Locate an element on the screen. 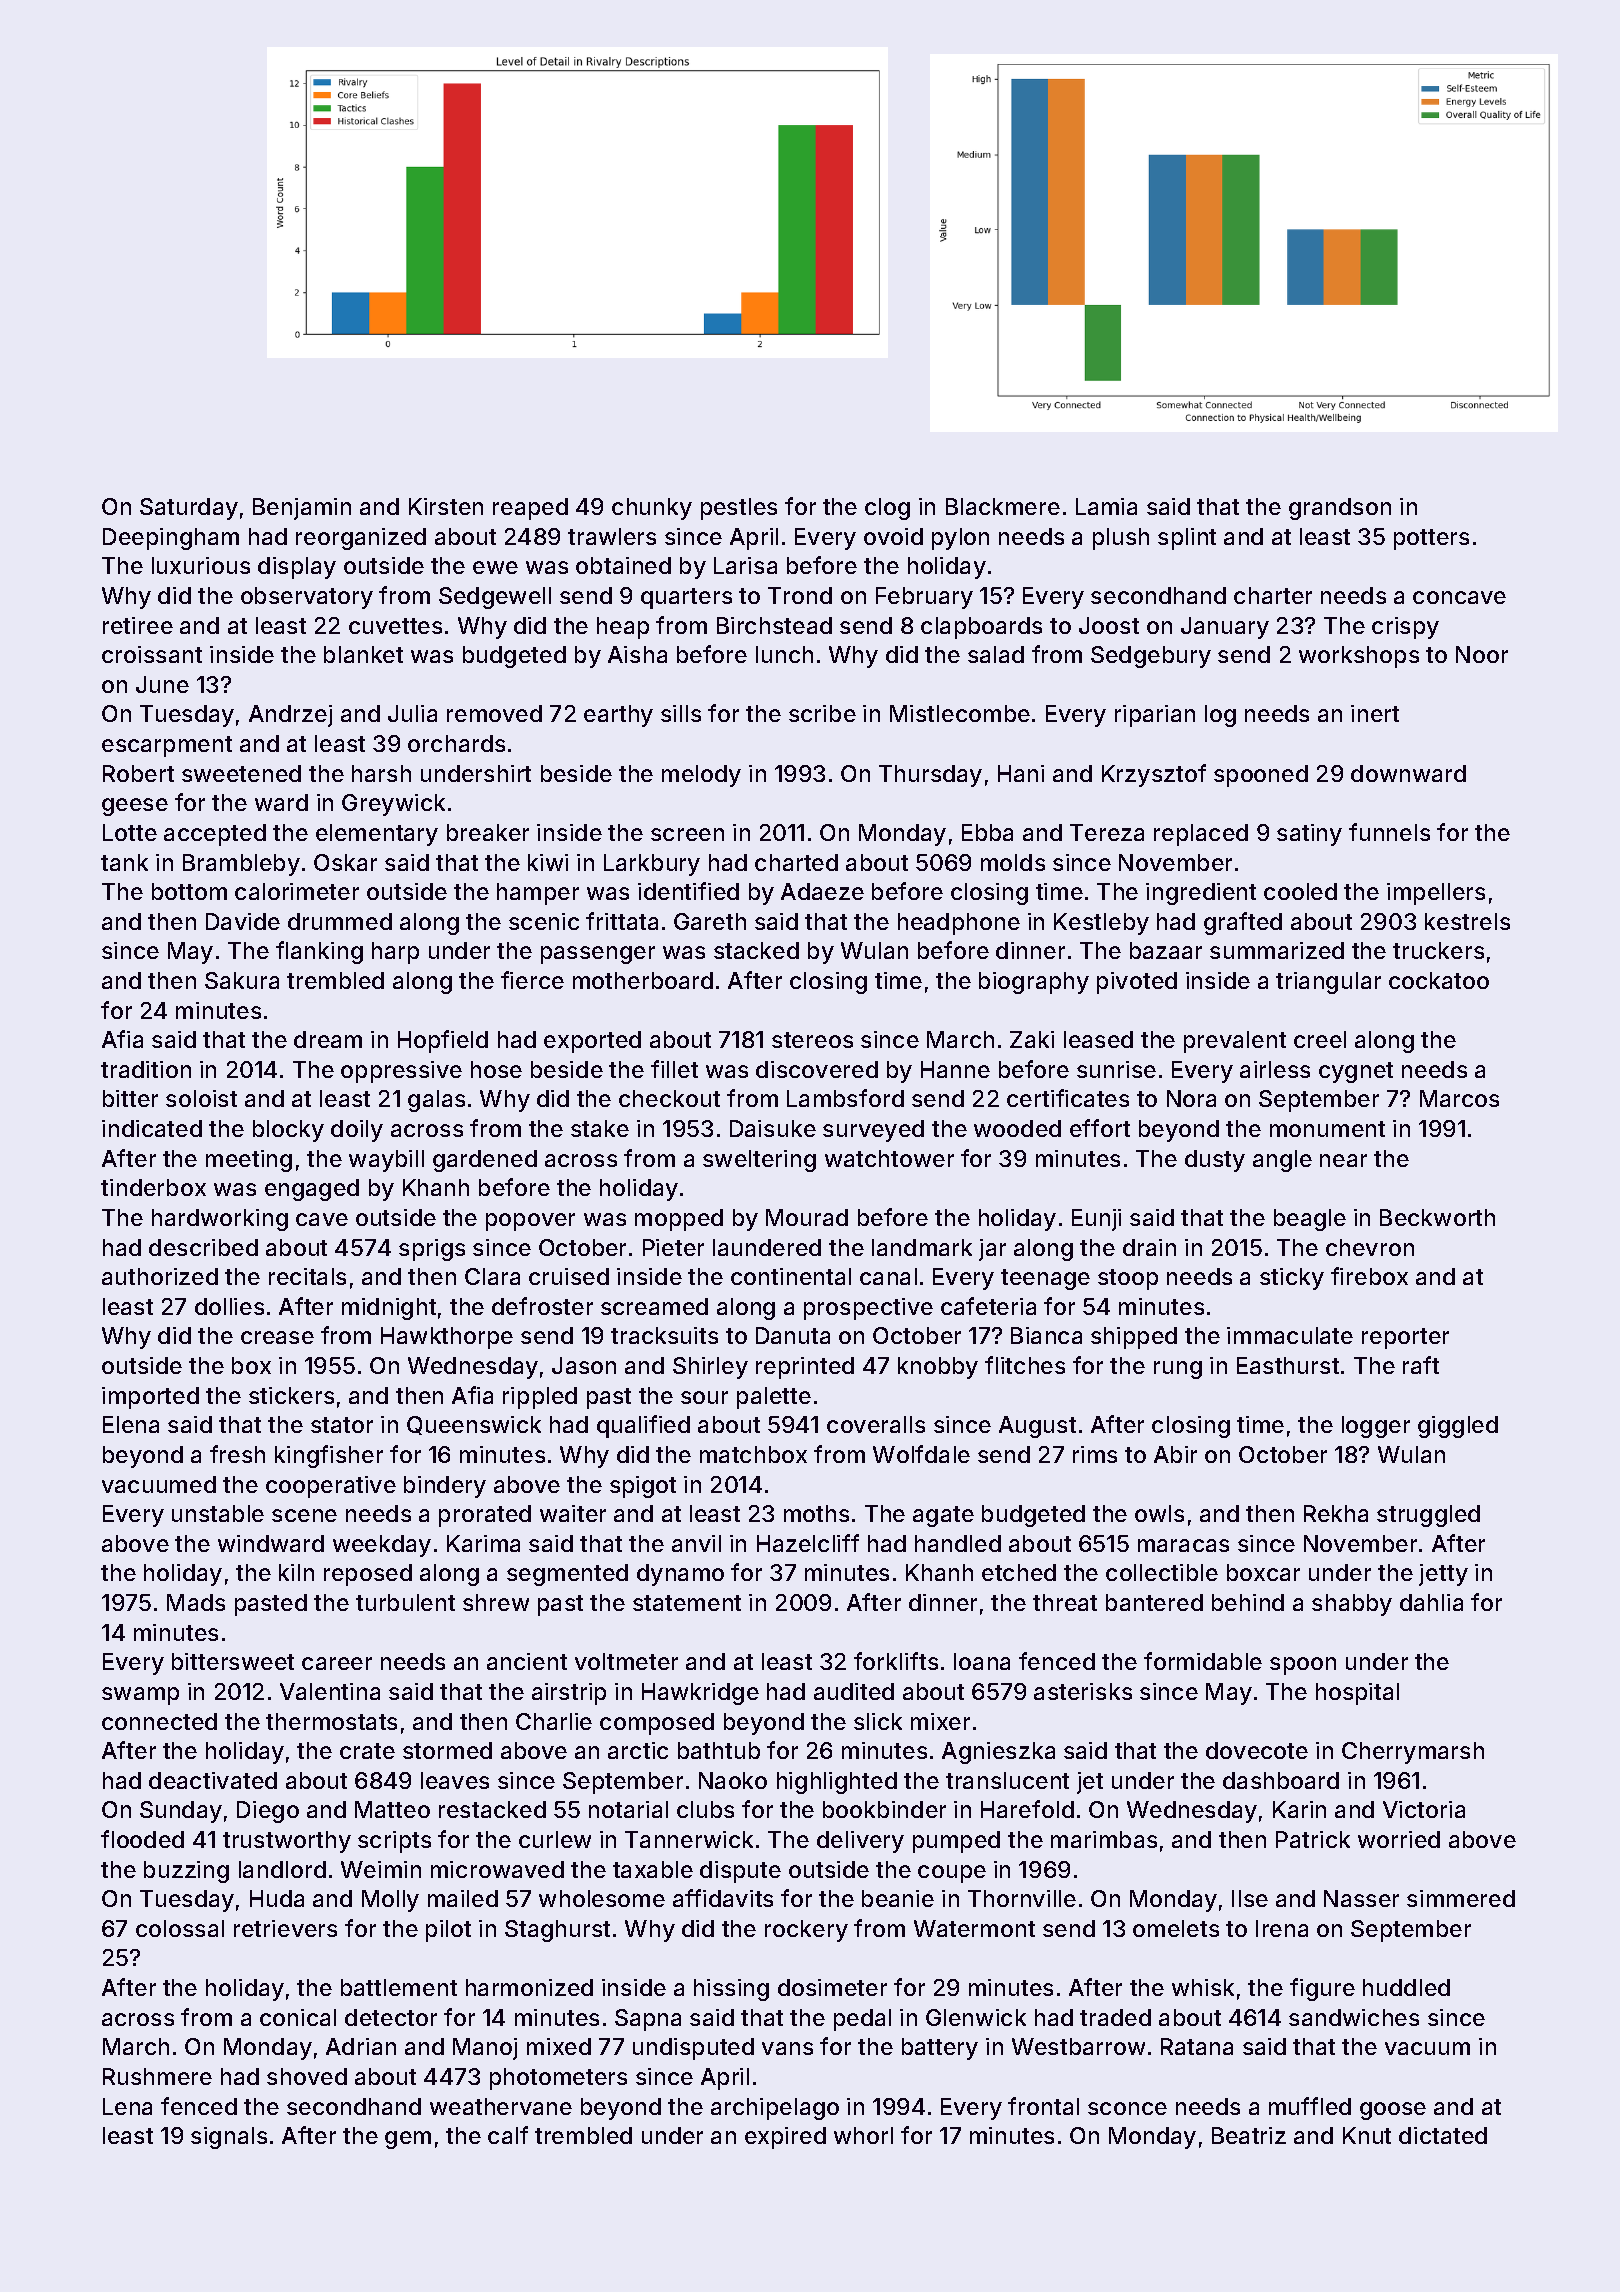 The width and height of the screenshot is (1620, 2292). melody is located at coordinates (701, 776).
